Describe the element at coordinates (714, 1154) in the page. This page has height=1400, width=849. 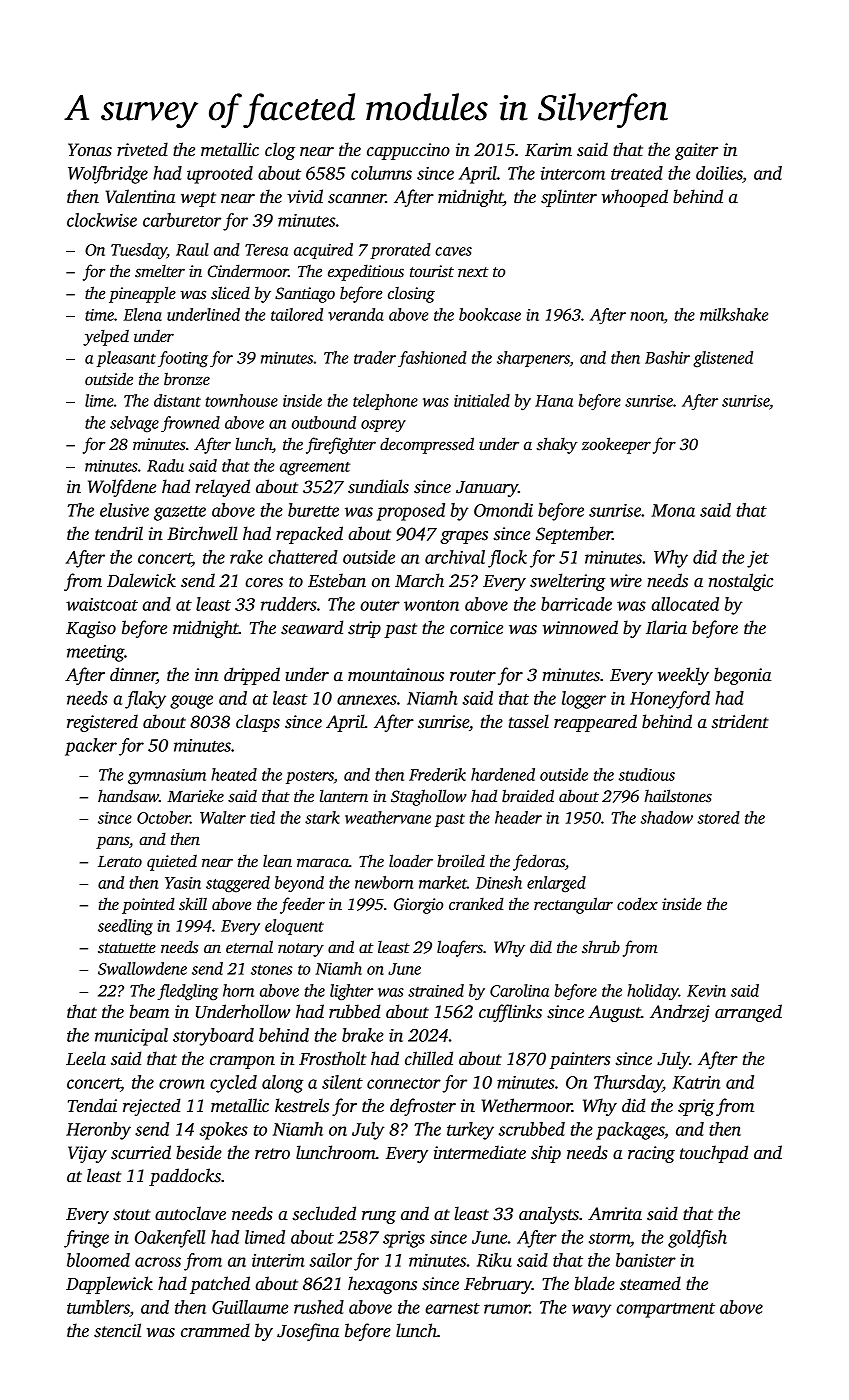
I see `touchpad` at that location.
